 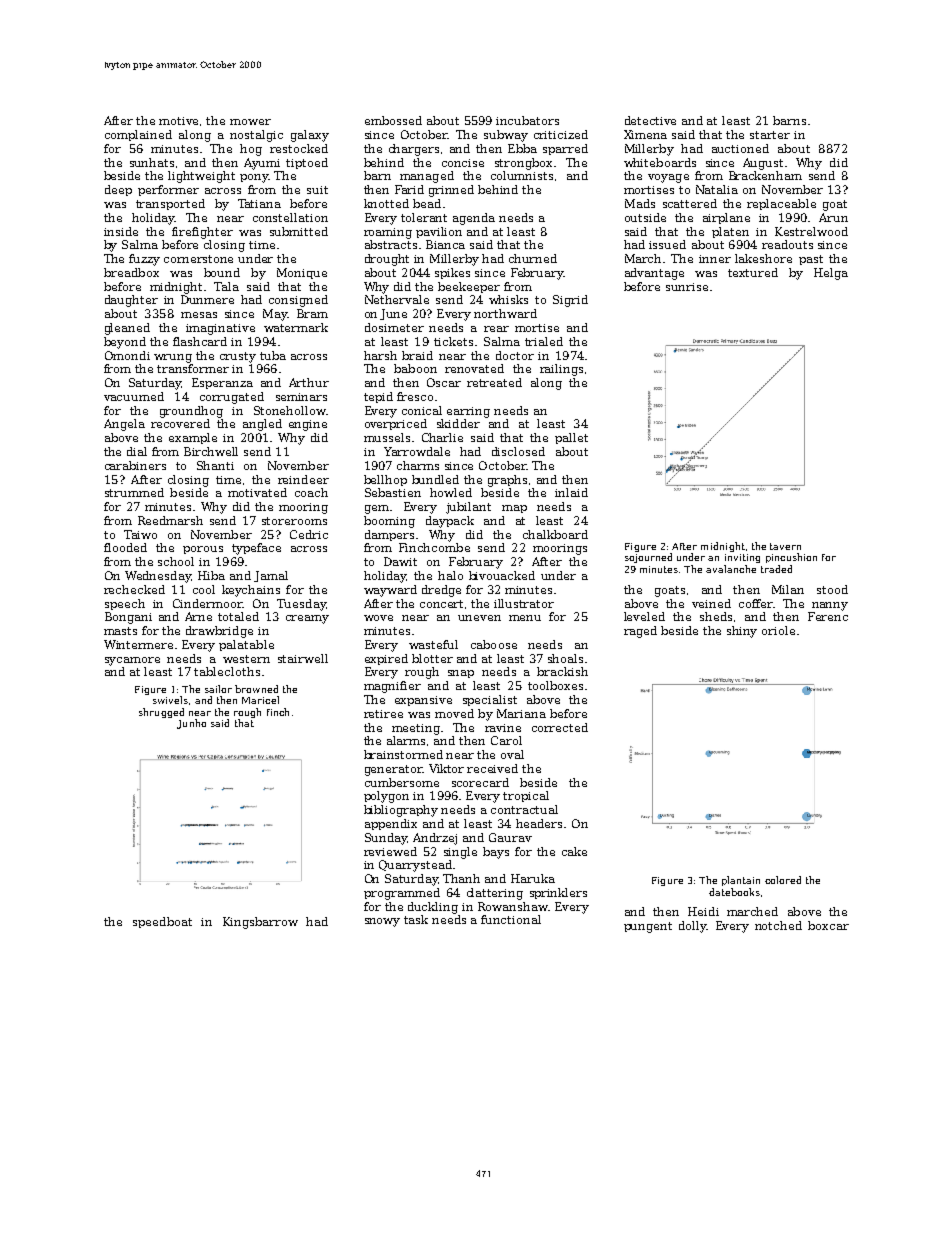 I want to click on sunrise, so click(x=687, y=287).
